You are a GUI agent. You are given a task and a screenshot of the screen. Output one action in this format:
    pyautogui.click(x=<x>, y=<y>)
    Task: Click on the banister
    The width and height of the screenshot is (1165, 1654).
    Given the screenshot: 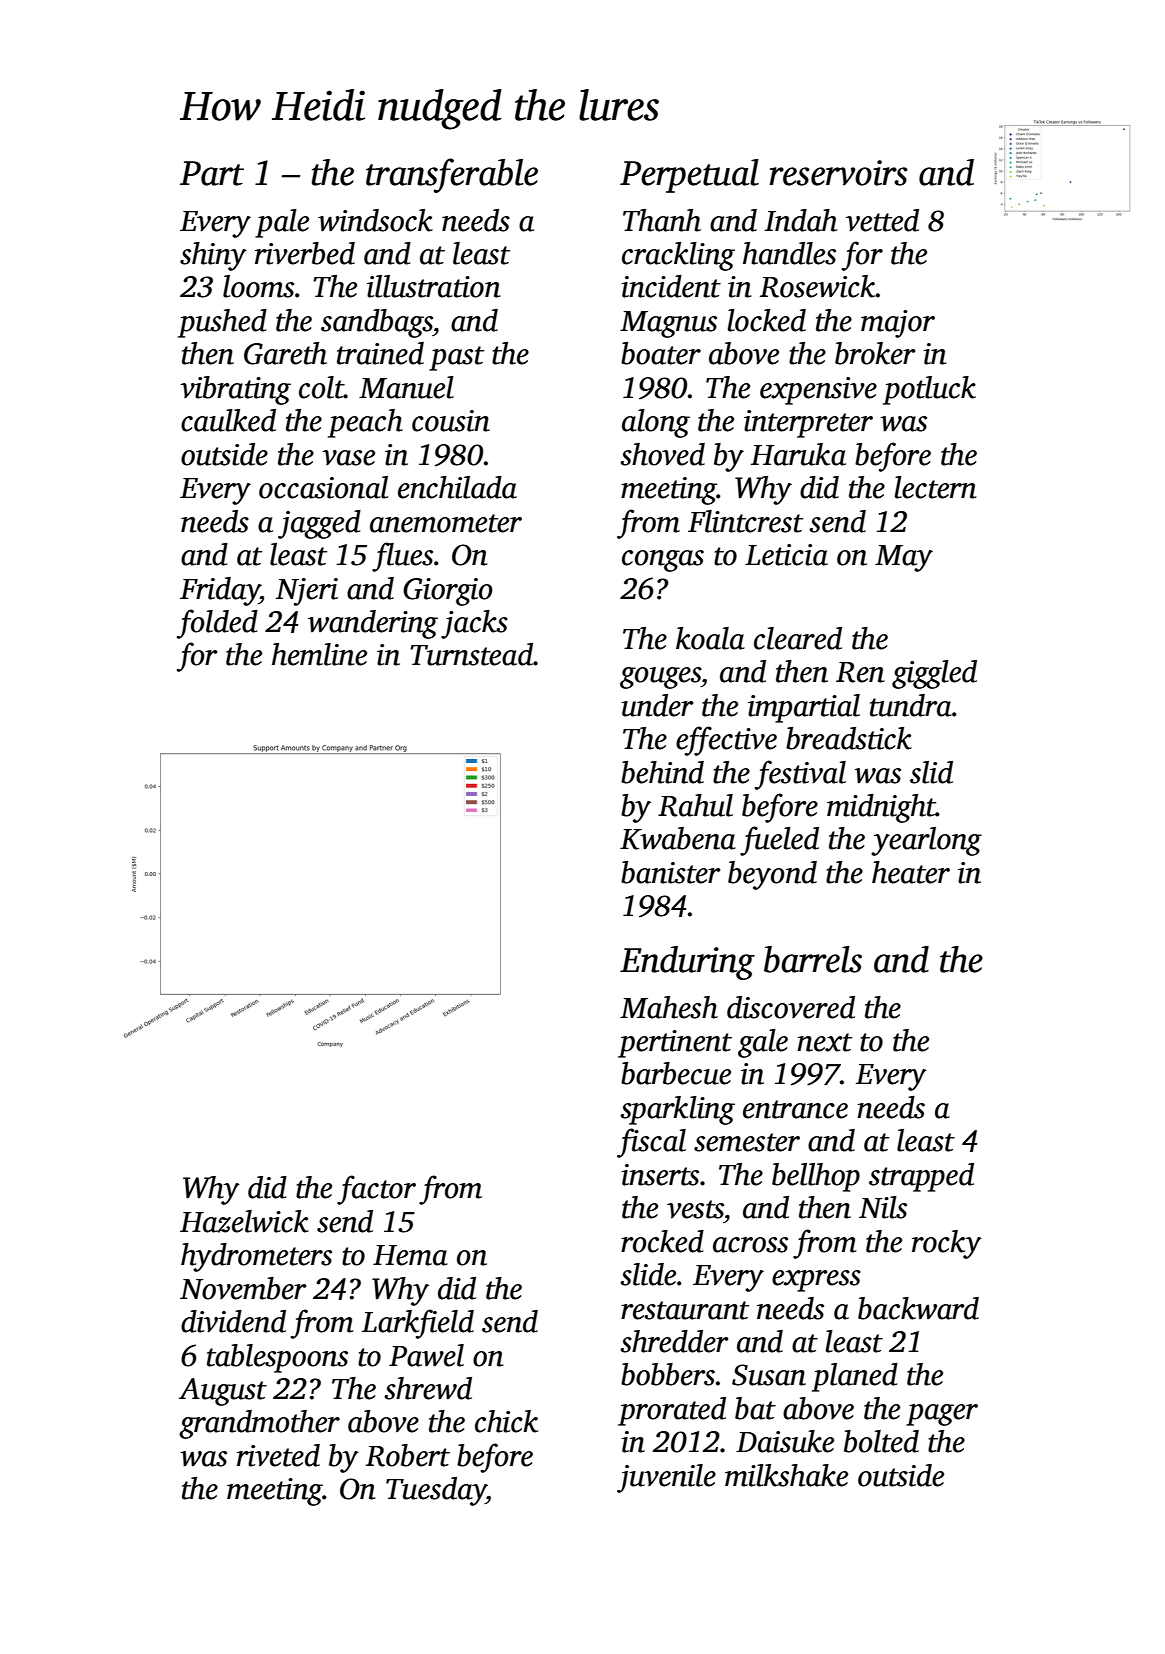 What is the action you would take?
    pyautogui.click(x=670, y=872)
